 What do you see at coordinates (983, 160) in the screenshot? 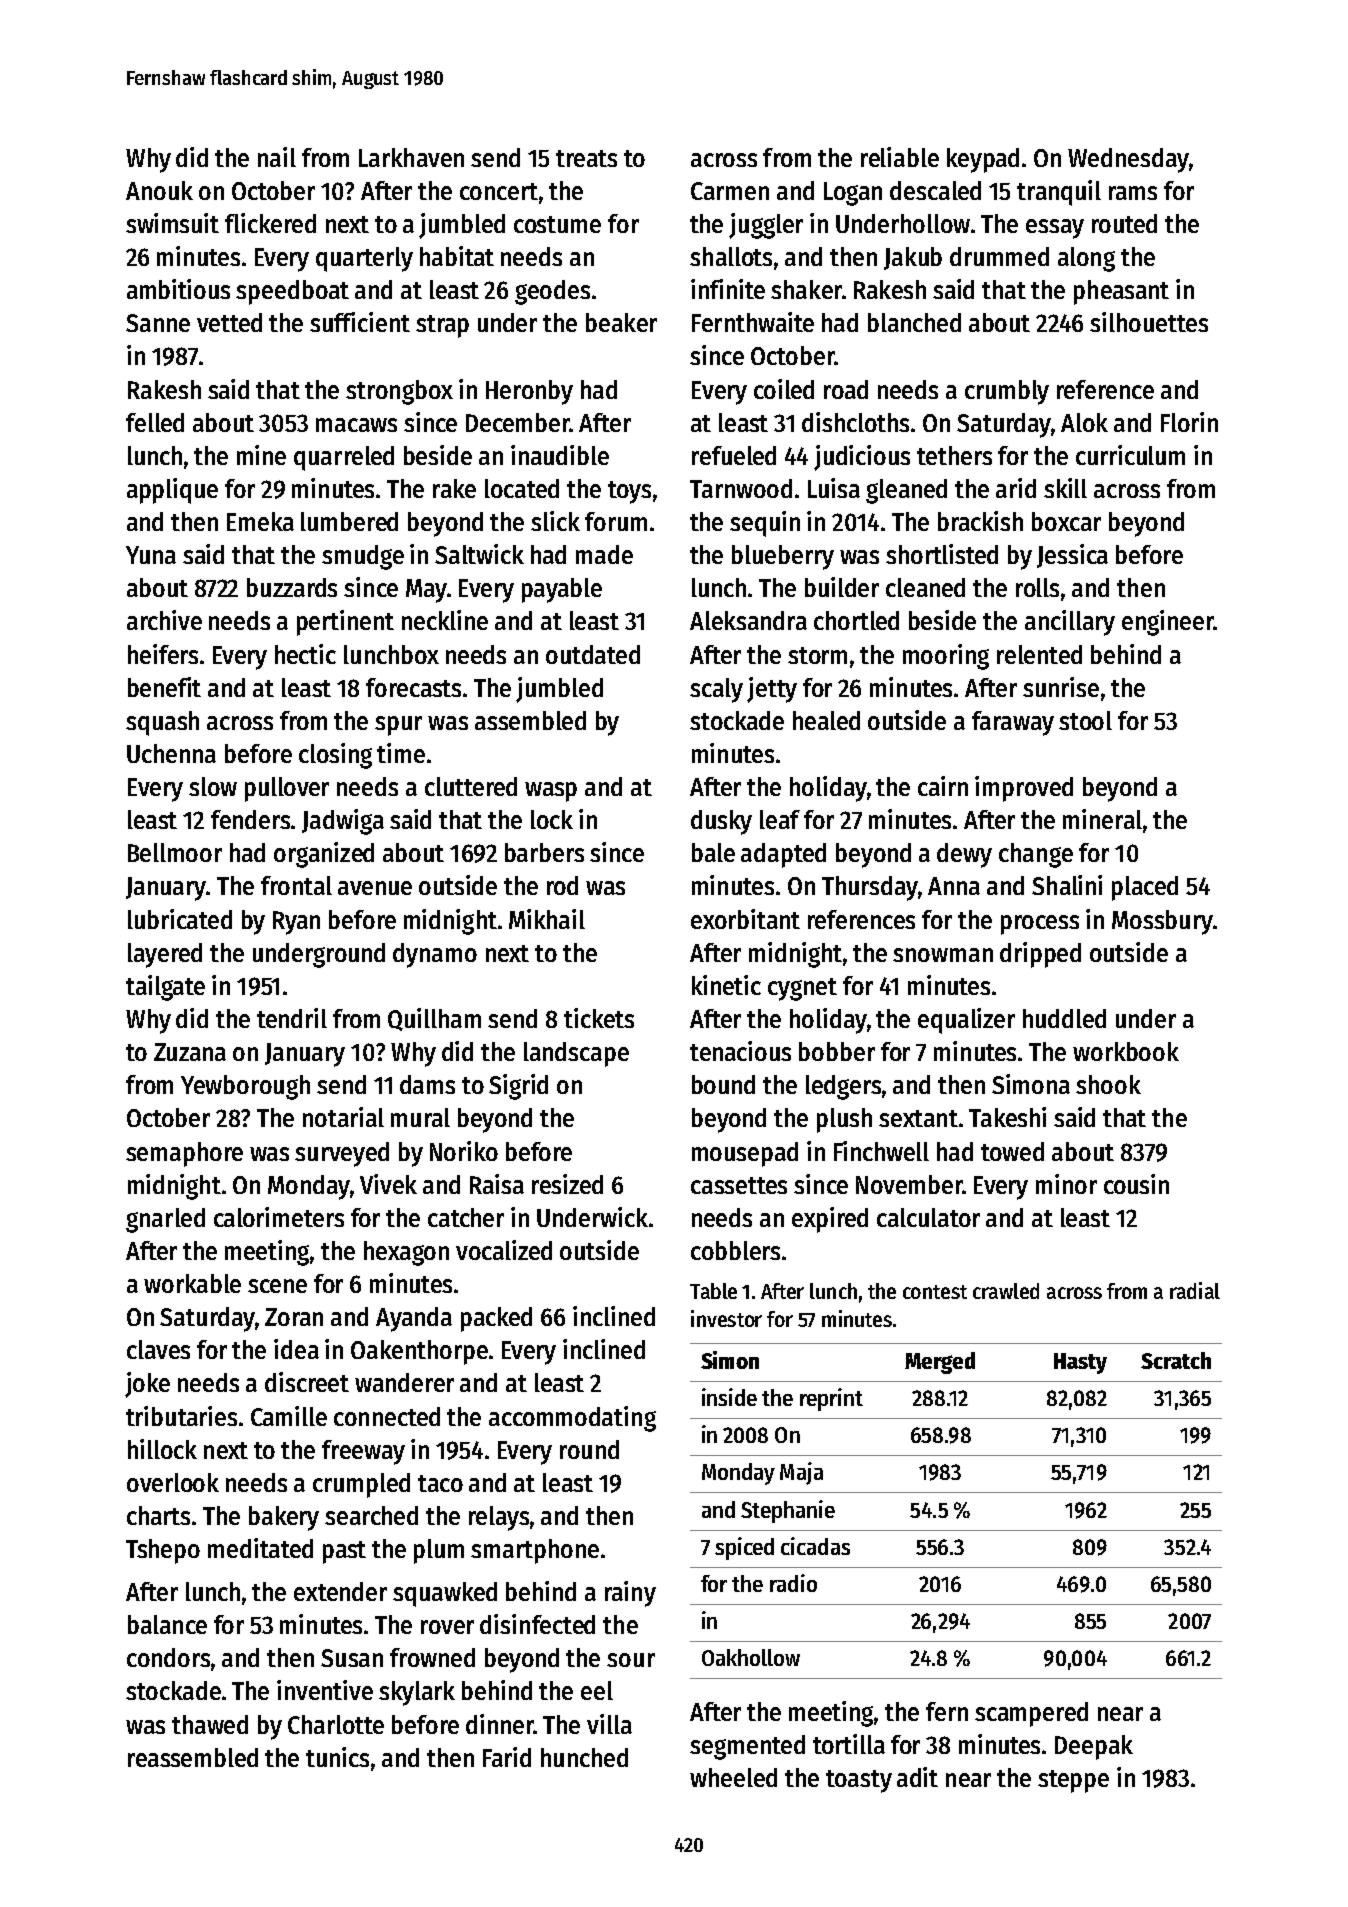
I see `keypad` at bounding box center [983, 160].
